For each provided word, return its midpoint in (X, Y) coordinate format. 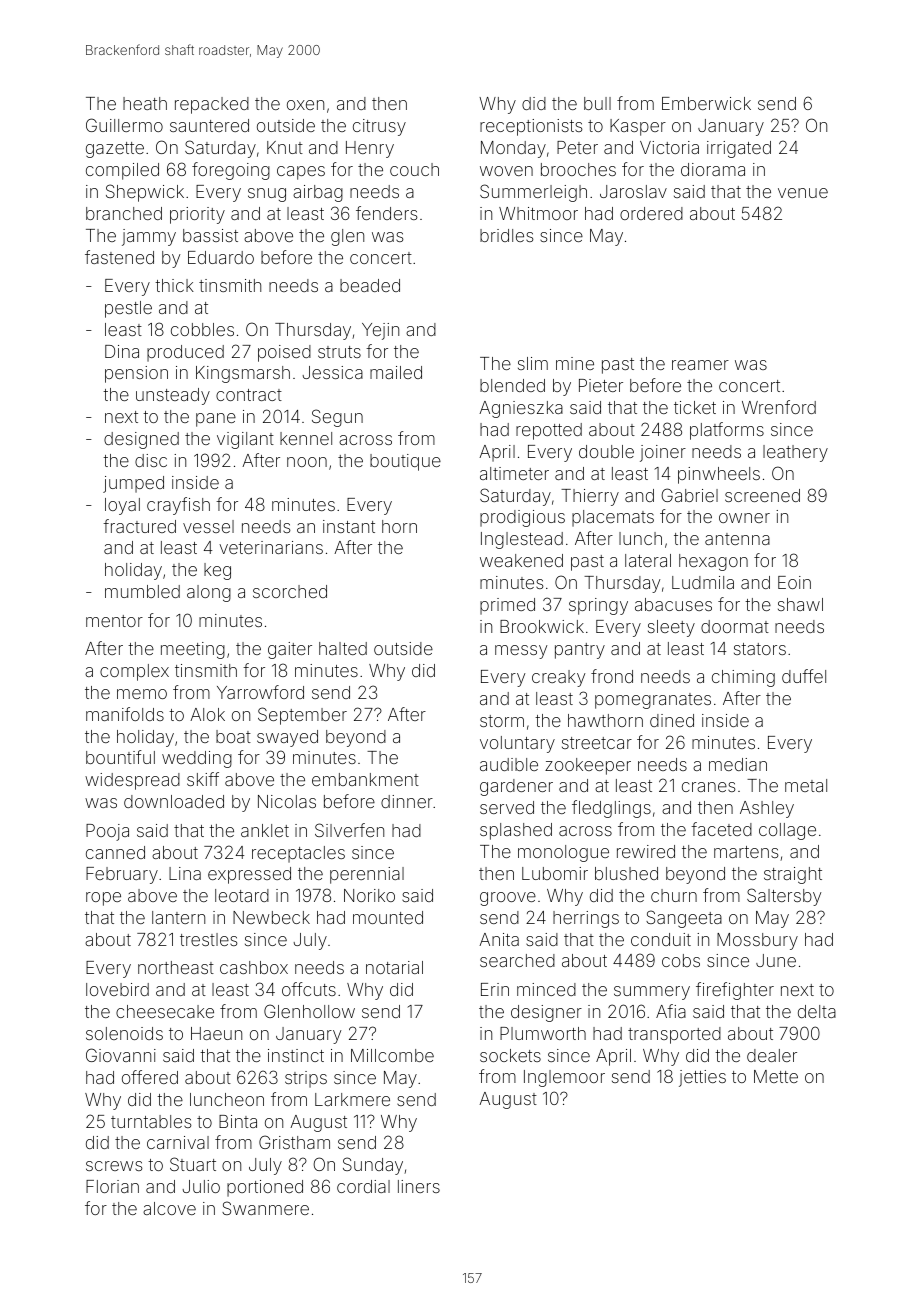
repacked (212, 105)
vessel (208, 526)
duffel (804, 676)
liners (419, 1186)
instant (349, 526)
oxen (305, 105)
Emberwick (706, 103)
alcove (169, 1208)
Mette (776, 1076)
